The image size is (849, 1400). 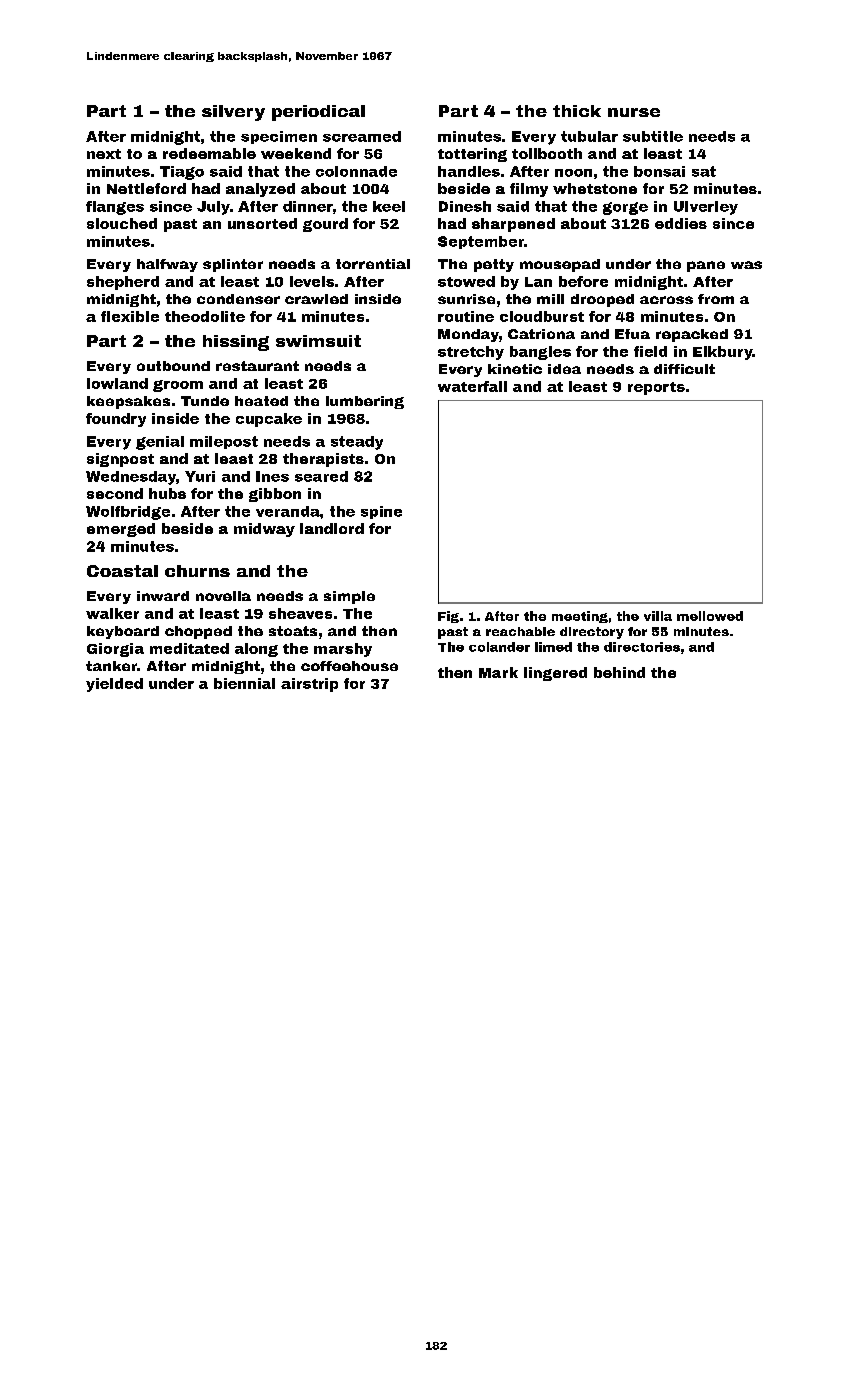 I want to click on across, so click(x=666, y=300).
